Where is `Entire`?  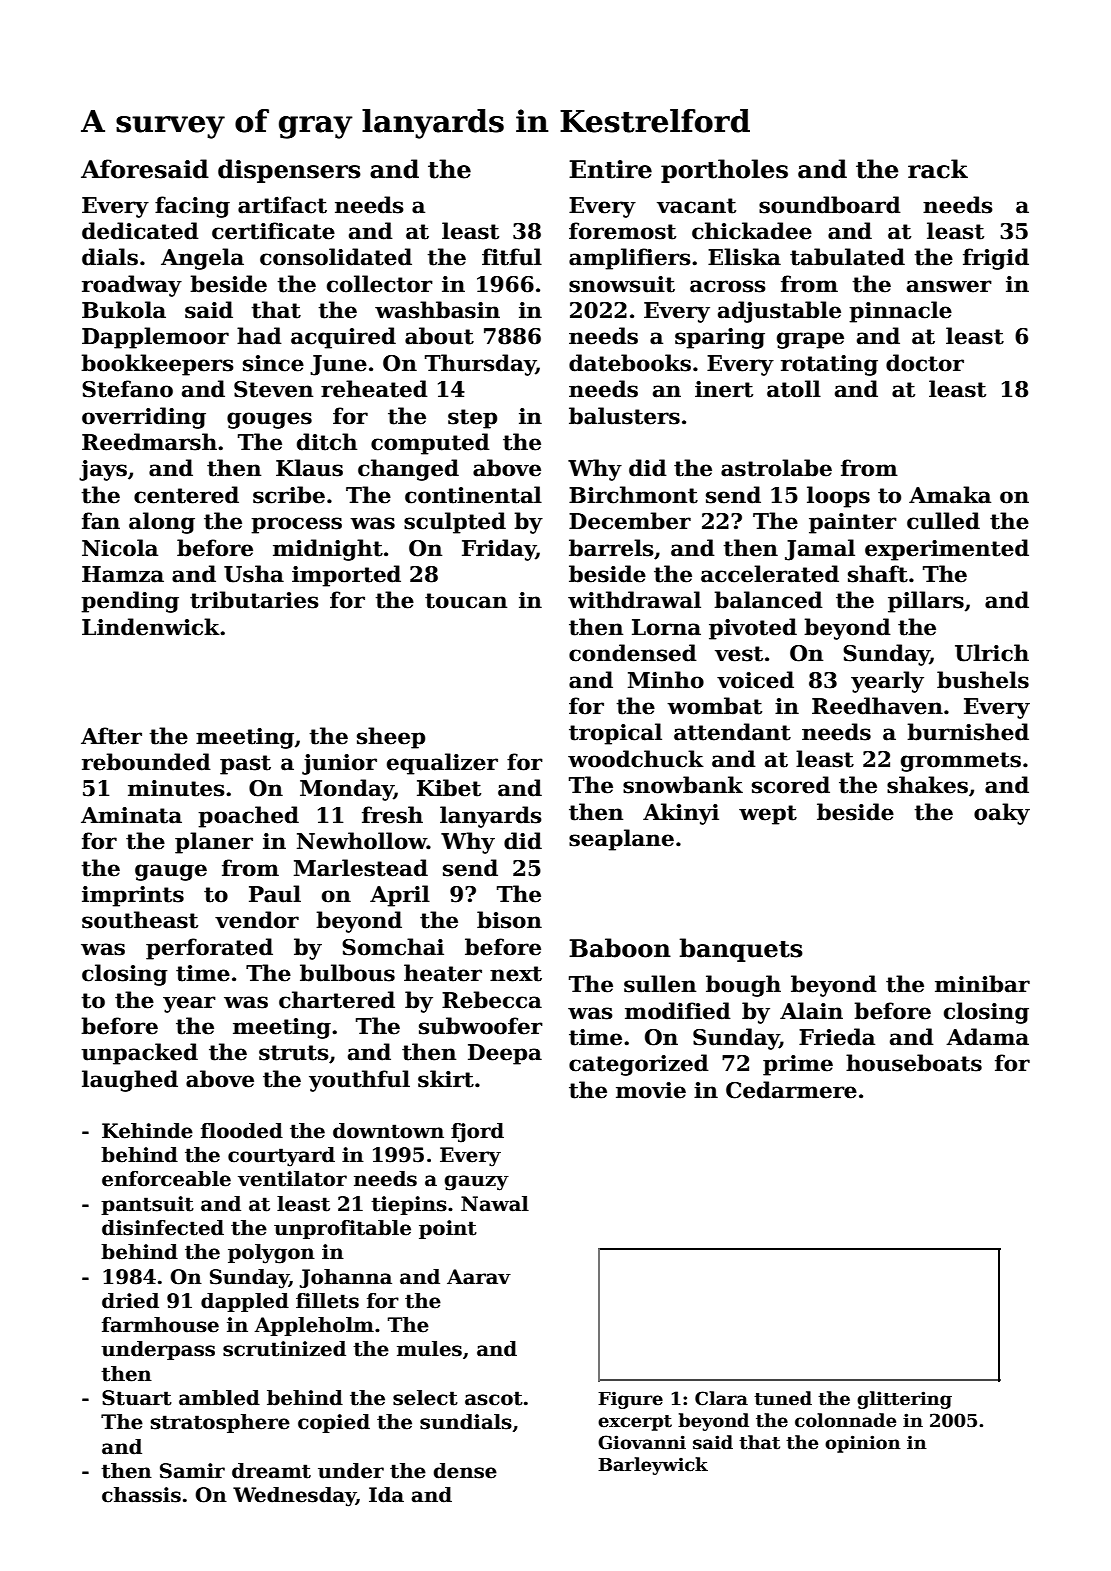
Entire is located at coordinates (610, 169).
